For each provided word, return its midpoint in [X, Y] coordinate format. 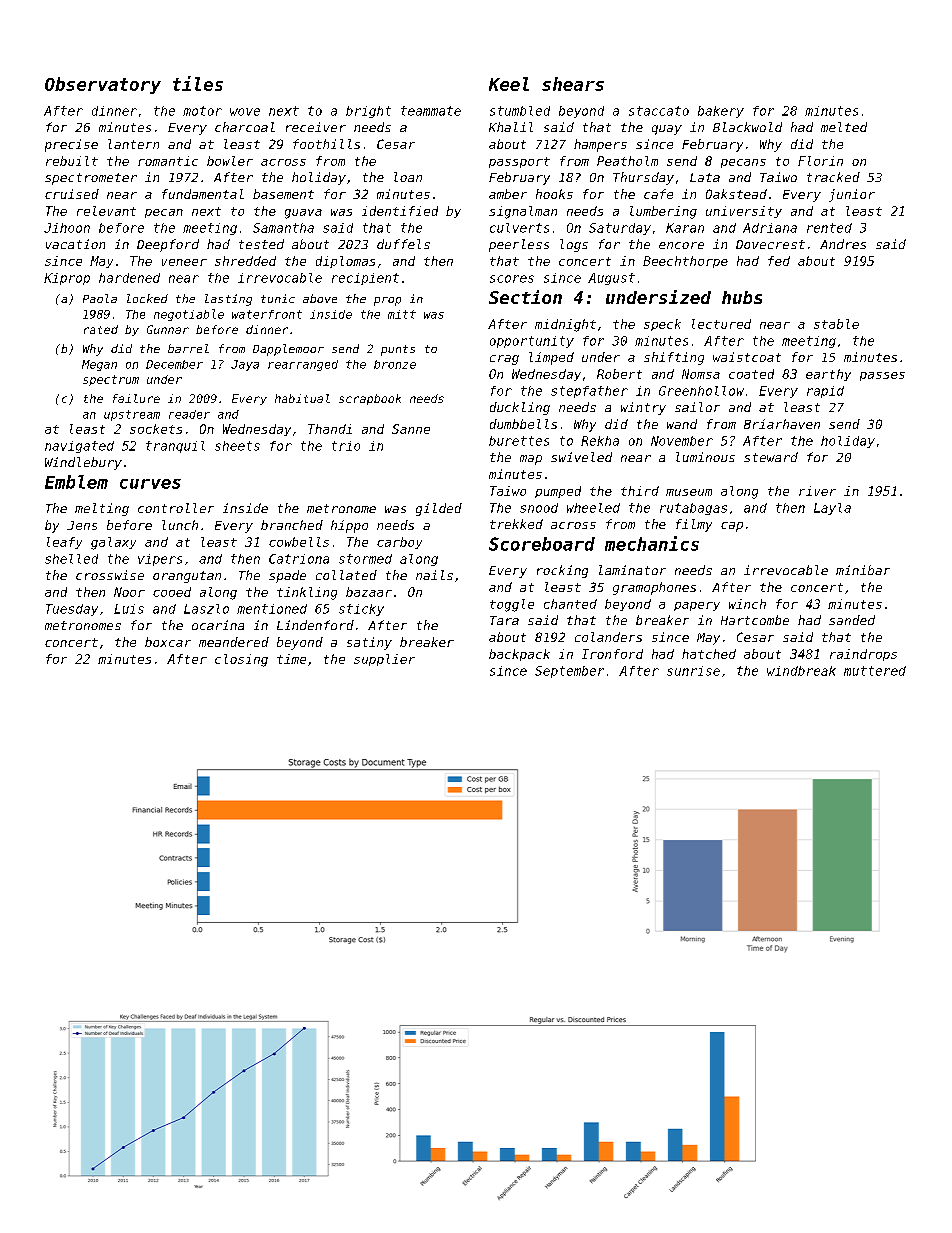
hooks [554, 194]
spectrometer [91, 179]
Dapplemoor [288, 350]
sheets [237, 446]
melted [844, 127]
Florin [820, 161]
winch [747, 604]
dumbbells [523, 424]
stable [836, 324]
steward [771, 457]
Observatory [103, 85]
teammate [431, 111]
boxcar [168, 642]
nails [434, 575]
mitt [402, 314]
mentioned [272, 609]
